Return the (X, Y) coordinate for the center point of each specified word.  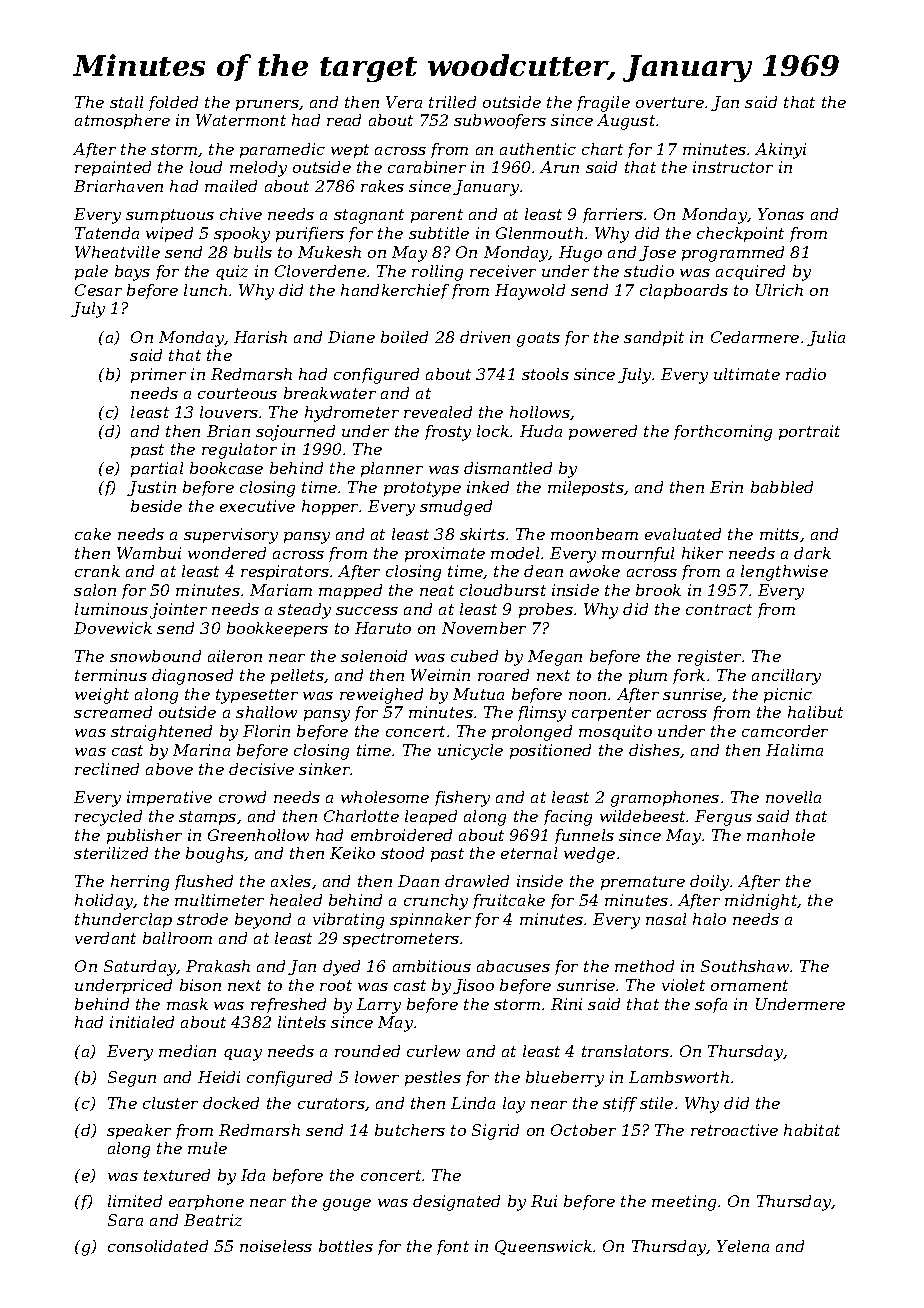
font (453, 1247)
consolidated (158, 1246)
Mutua (478, 694)
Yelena (743, 1246)
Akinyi (780, 151)
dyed (341, 968)
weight (102, 696)
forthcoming (723, 433)
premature (643, 883)
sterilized (111, 853)
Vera (404, 102)
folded (173, 103)
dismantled (508, 468)
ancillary (786, 677)
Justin (151, 488)
